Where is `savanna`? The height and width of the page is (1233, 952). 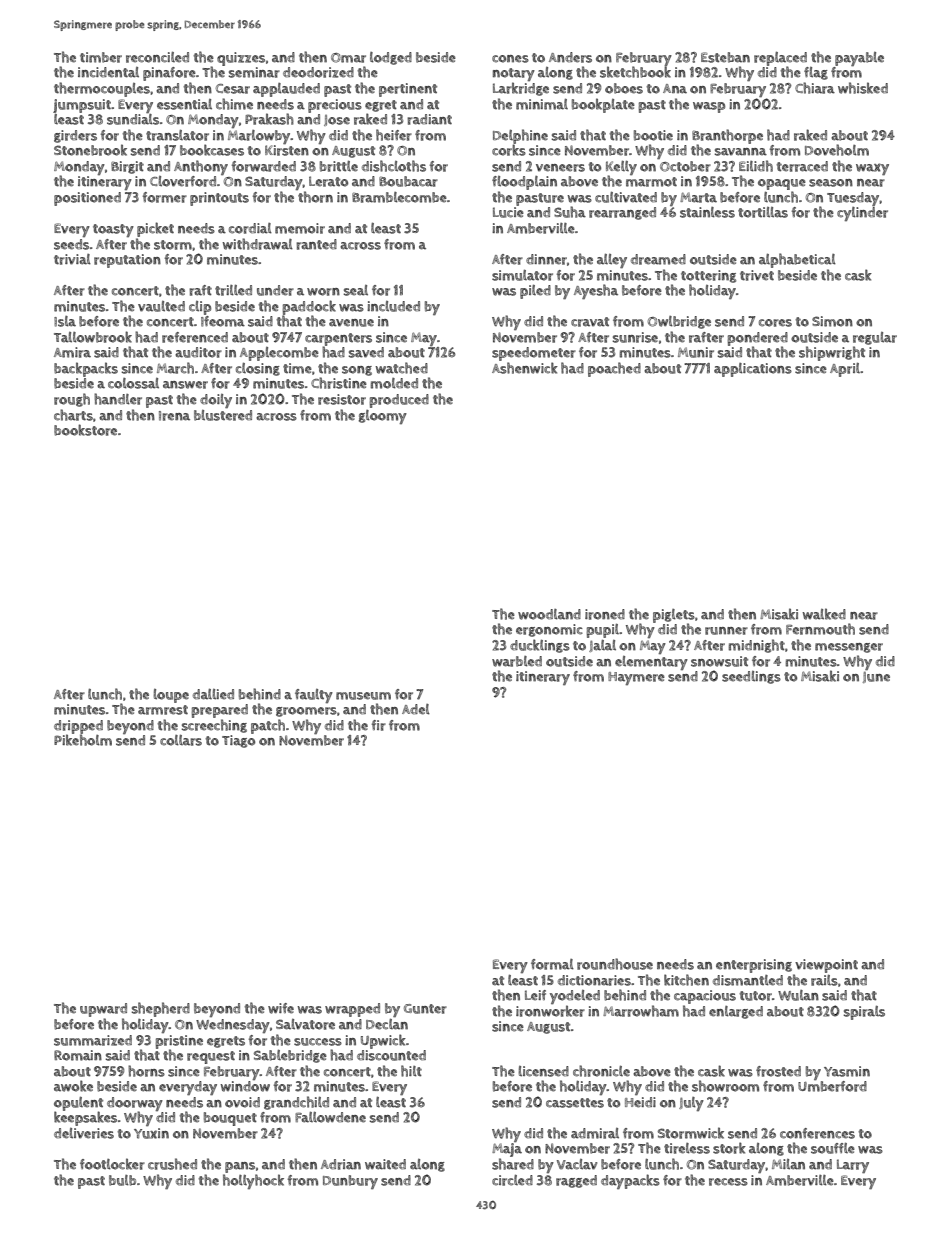
savanna is located at coordinates (741, 152).
